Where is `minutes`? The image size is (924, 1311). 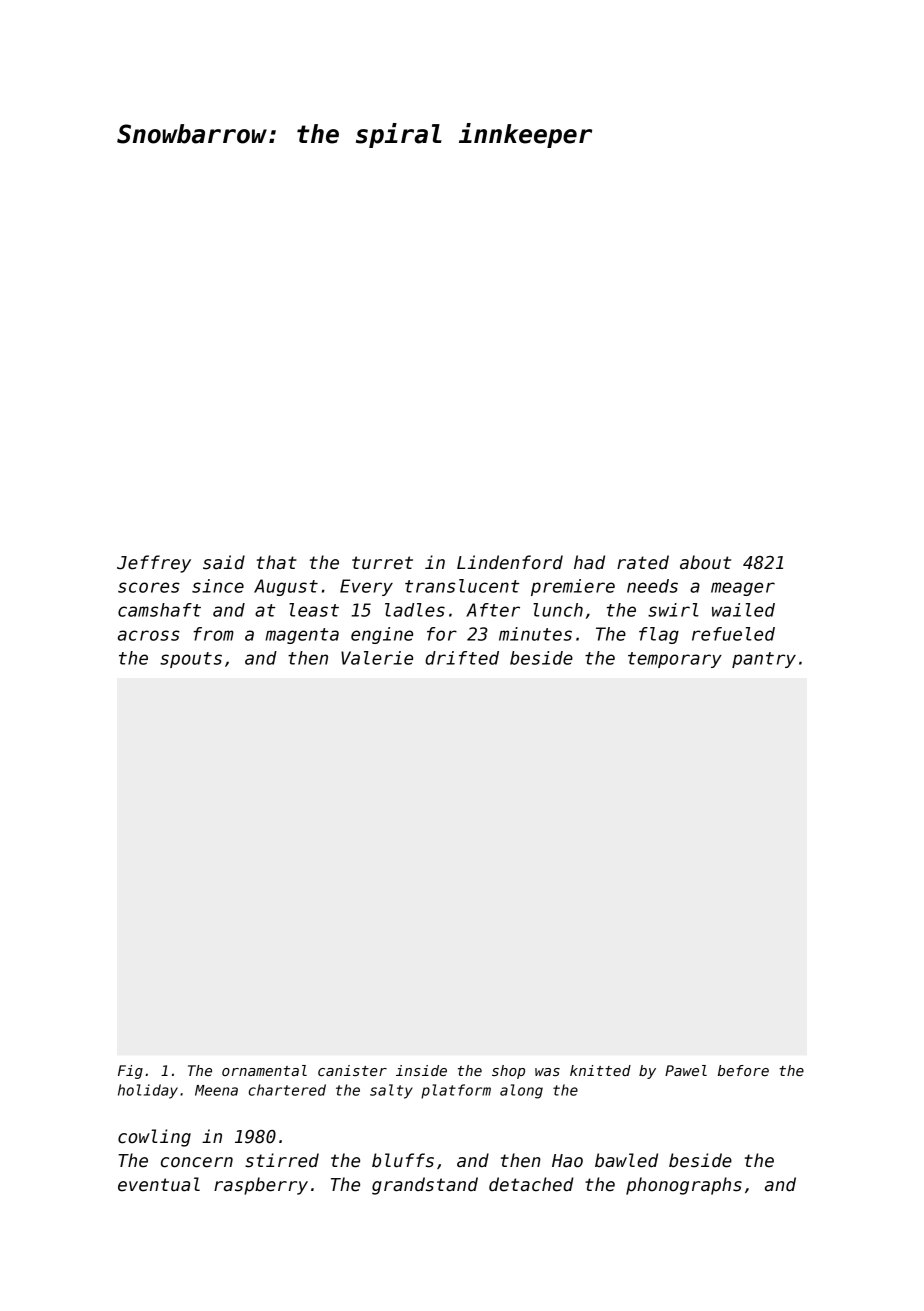 minutes is located at coordinates (535, 634).
